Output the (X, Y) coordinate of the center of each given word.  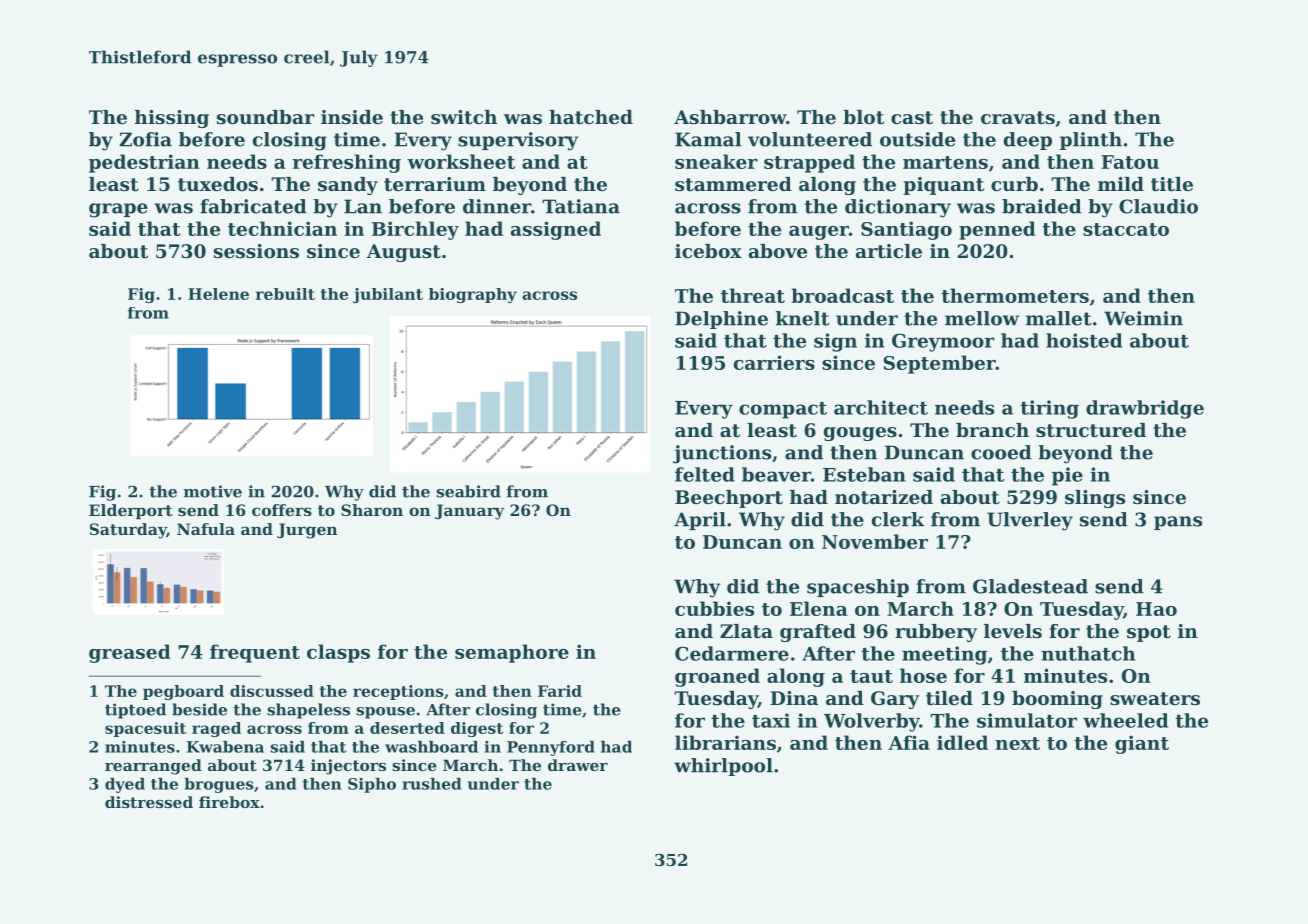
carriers (774, 362)
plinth (1091, 141)
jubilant (388, 295)
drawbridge (1145, 409)
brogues (218, 785)
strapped (809, 163)
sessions (256, 251)
